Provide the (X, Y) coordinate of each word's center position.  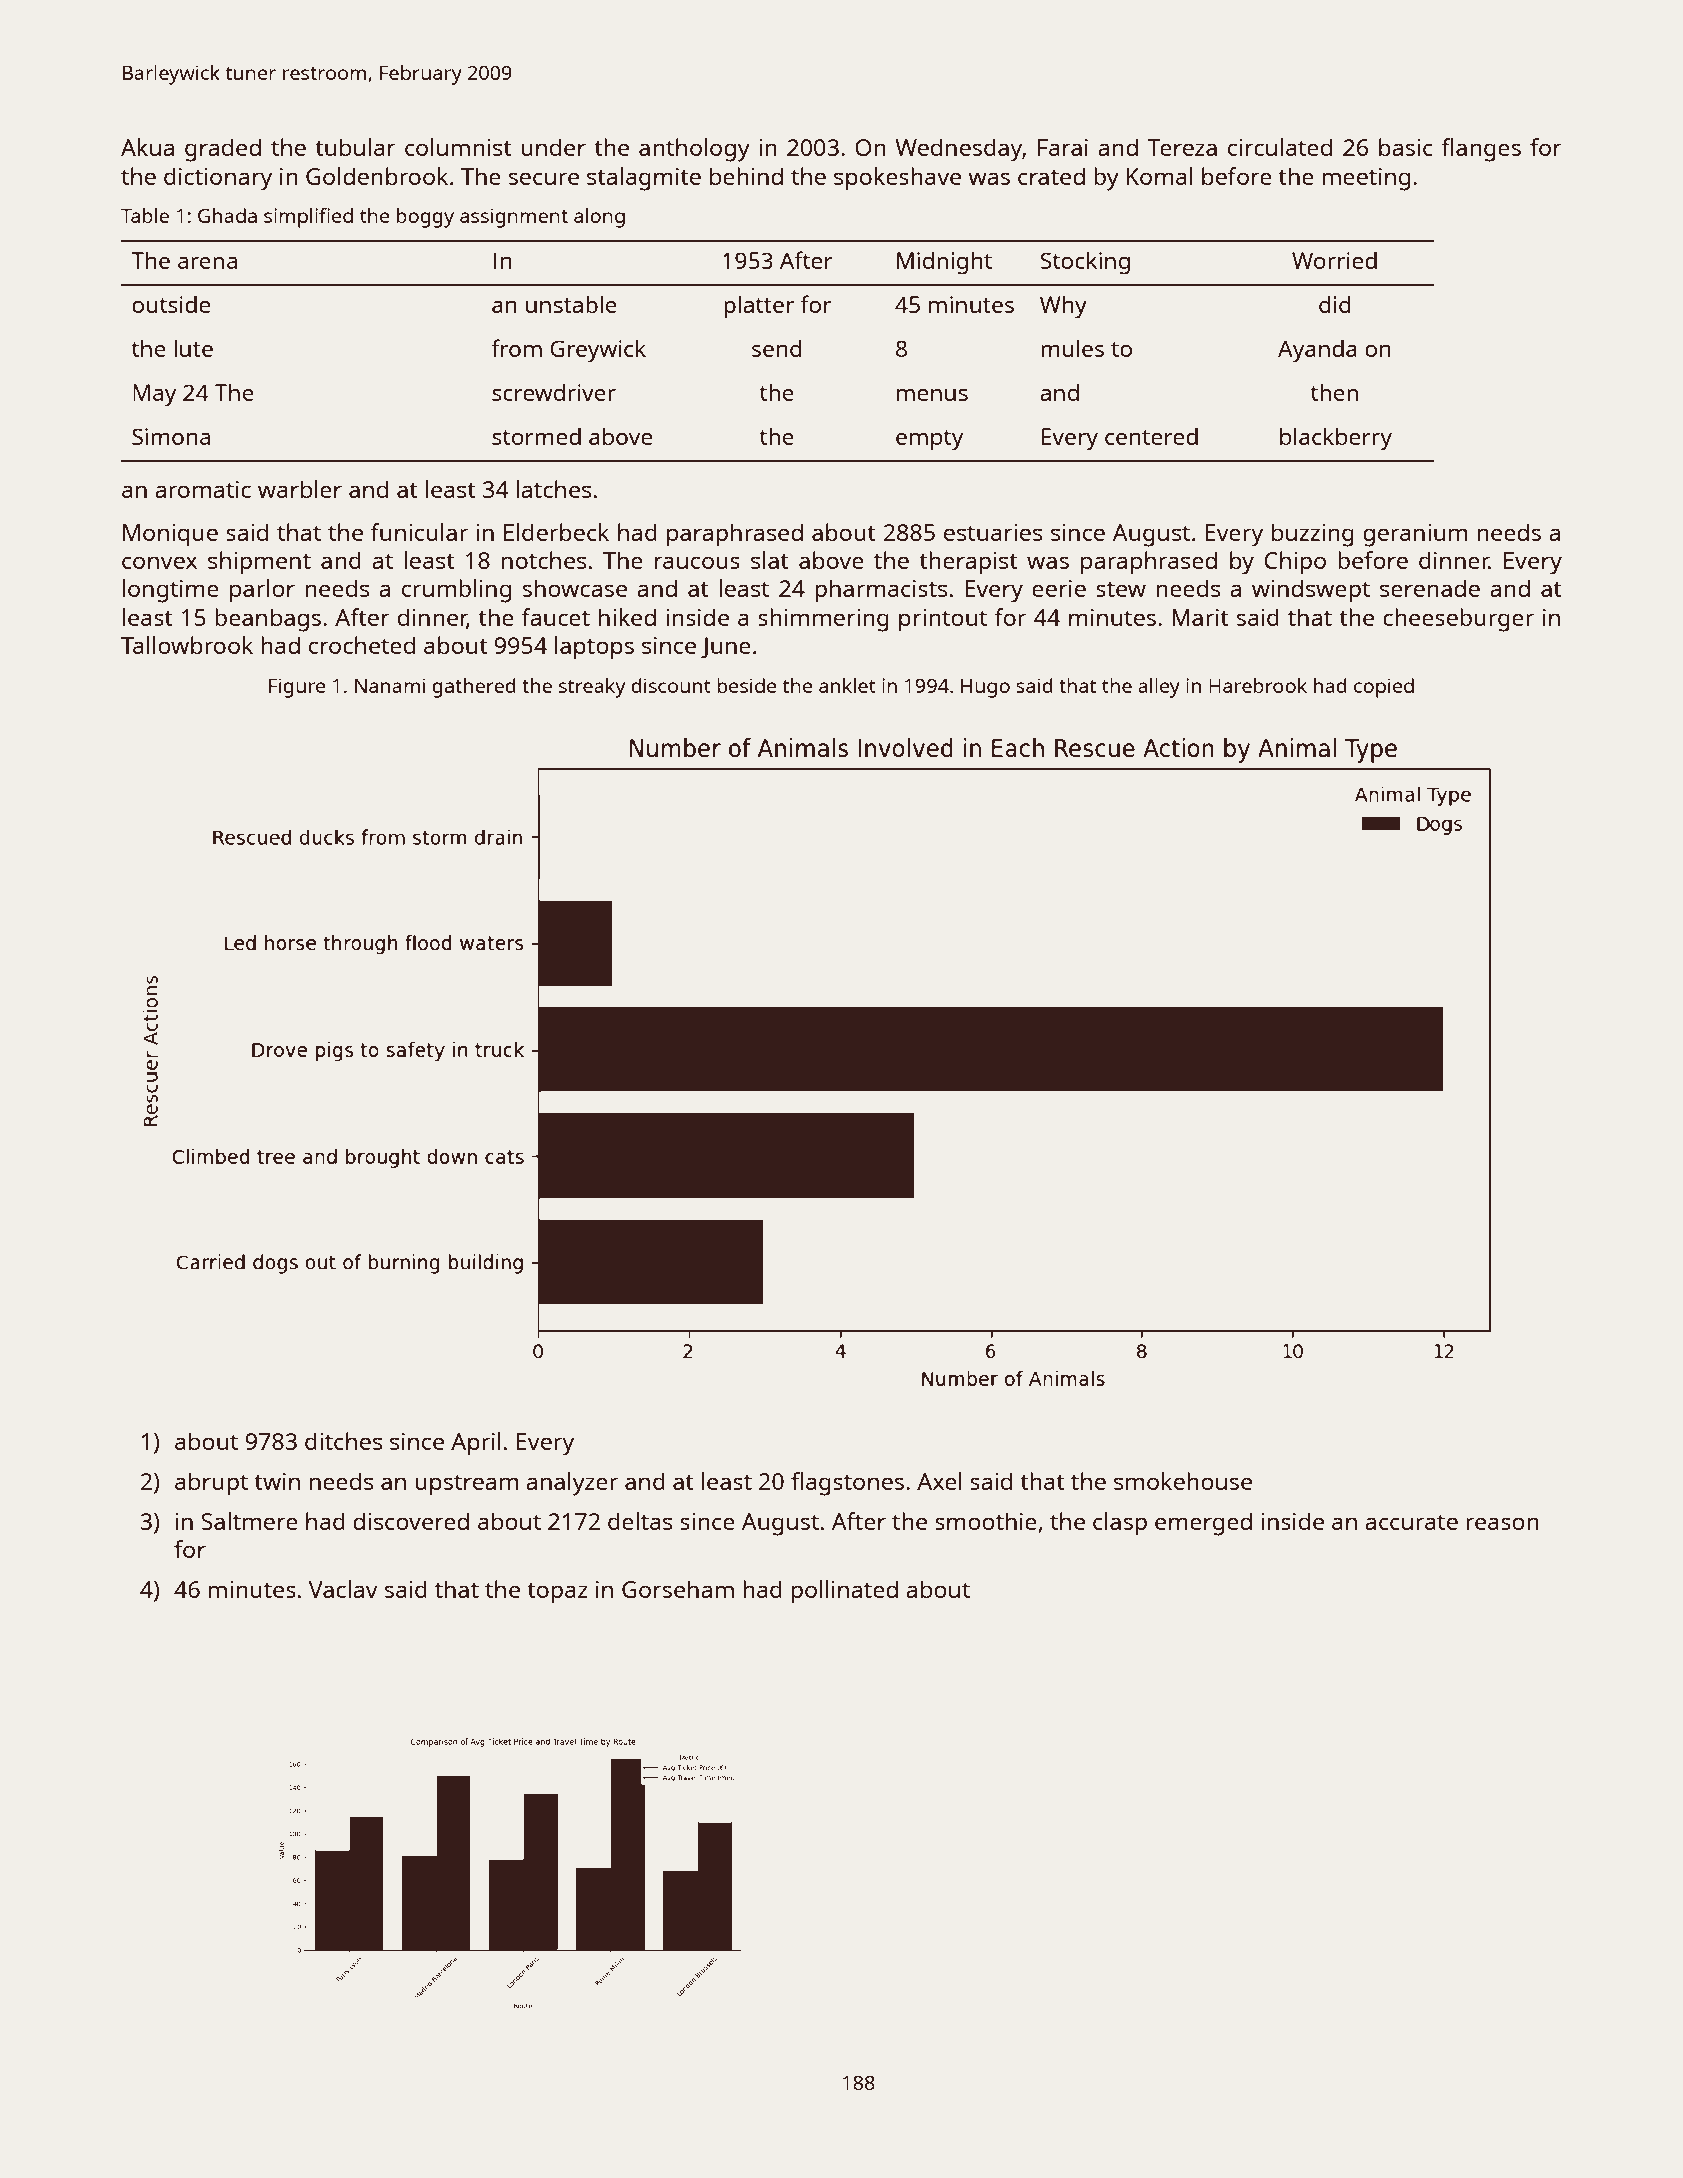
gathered (474, 688)
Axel (939, 1481)
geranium (1415, 535)
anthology (694, 150)
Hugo (985, 688)
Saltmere (249, 1521)
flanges (1481, 150)
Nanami (390, 685)
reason (1502, 1523)
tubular (355, 147)
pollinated (844, 1592)
